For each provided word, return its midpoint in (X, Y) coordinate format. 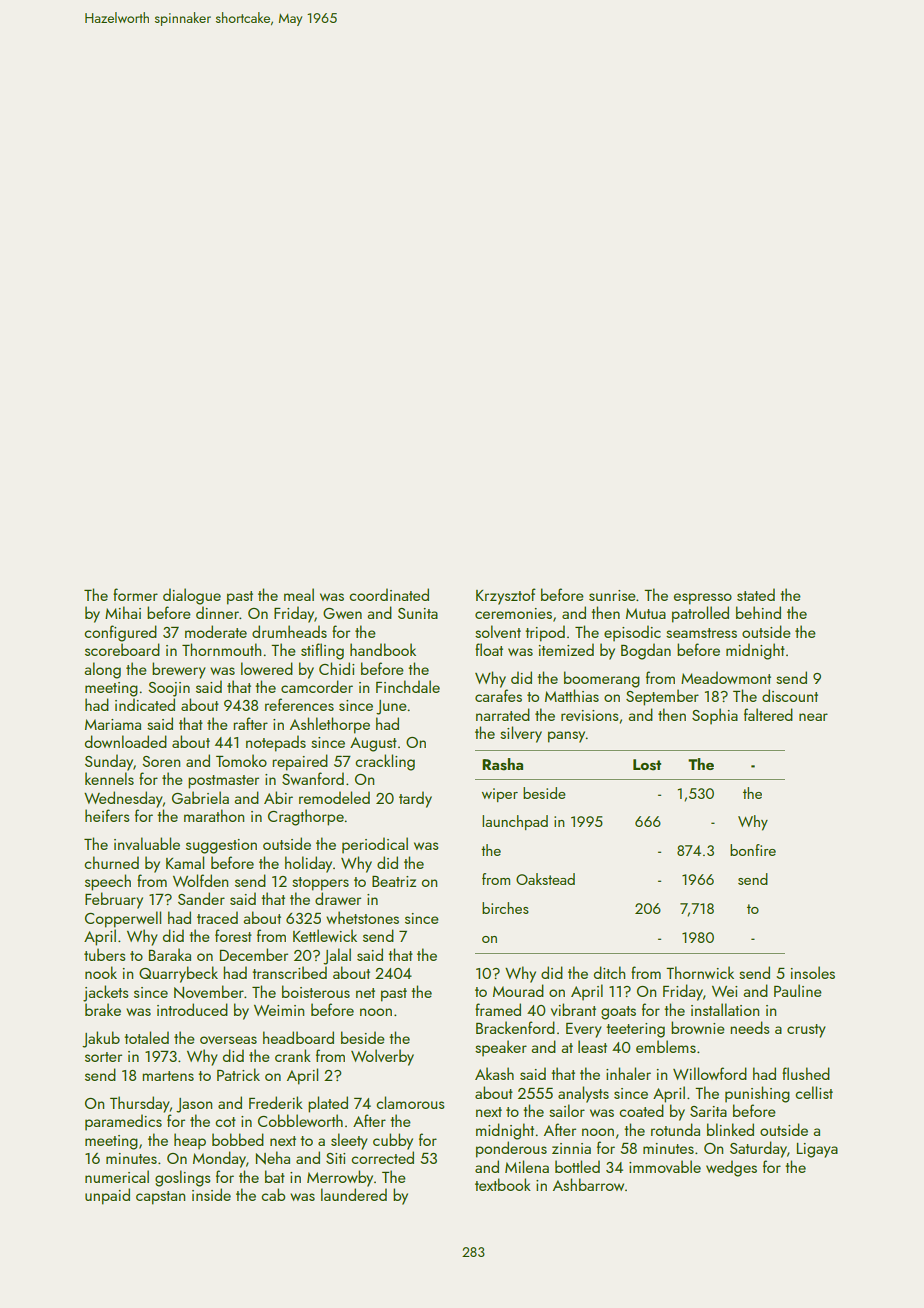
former (135, 594)
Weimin (279, 1010)
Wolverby (382, 1057)
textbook (503, 1184)
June (391, 707)
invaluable (147, 843)
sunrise (612, 595)
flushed (806, 1073)
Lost (647, 765)
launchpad (515, 822)
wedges (731, 1168)
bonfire (753, 850)
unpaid (107, 1196)
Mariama (113, 724)
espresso (703, 599)
